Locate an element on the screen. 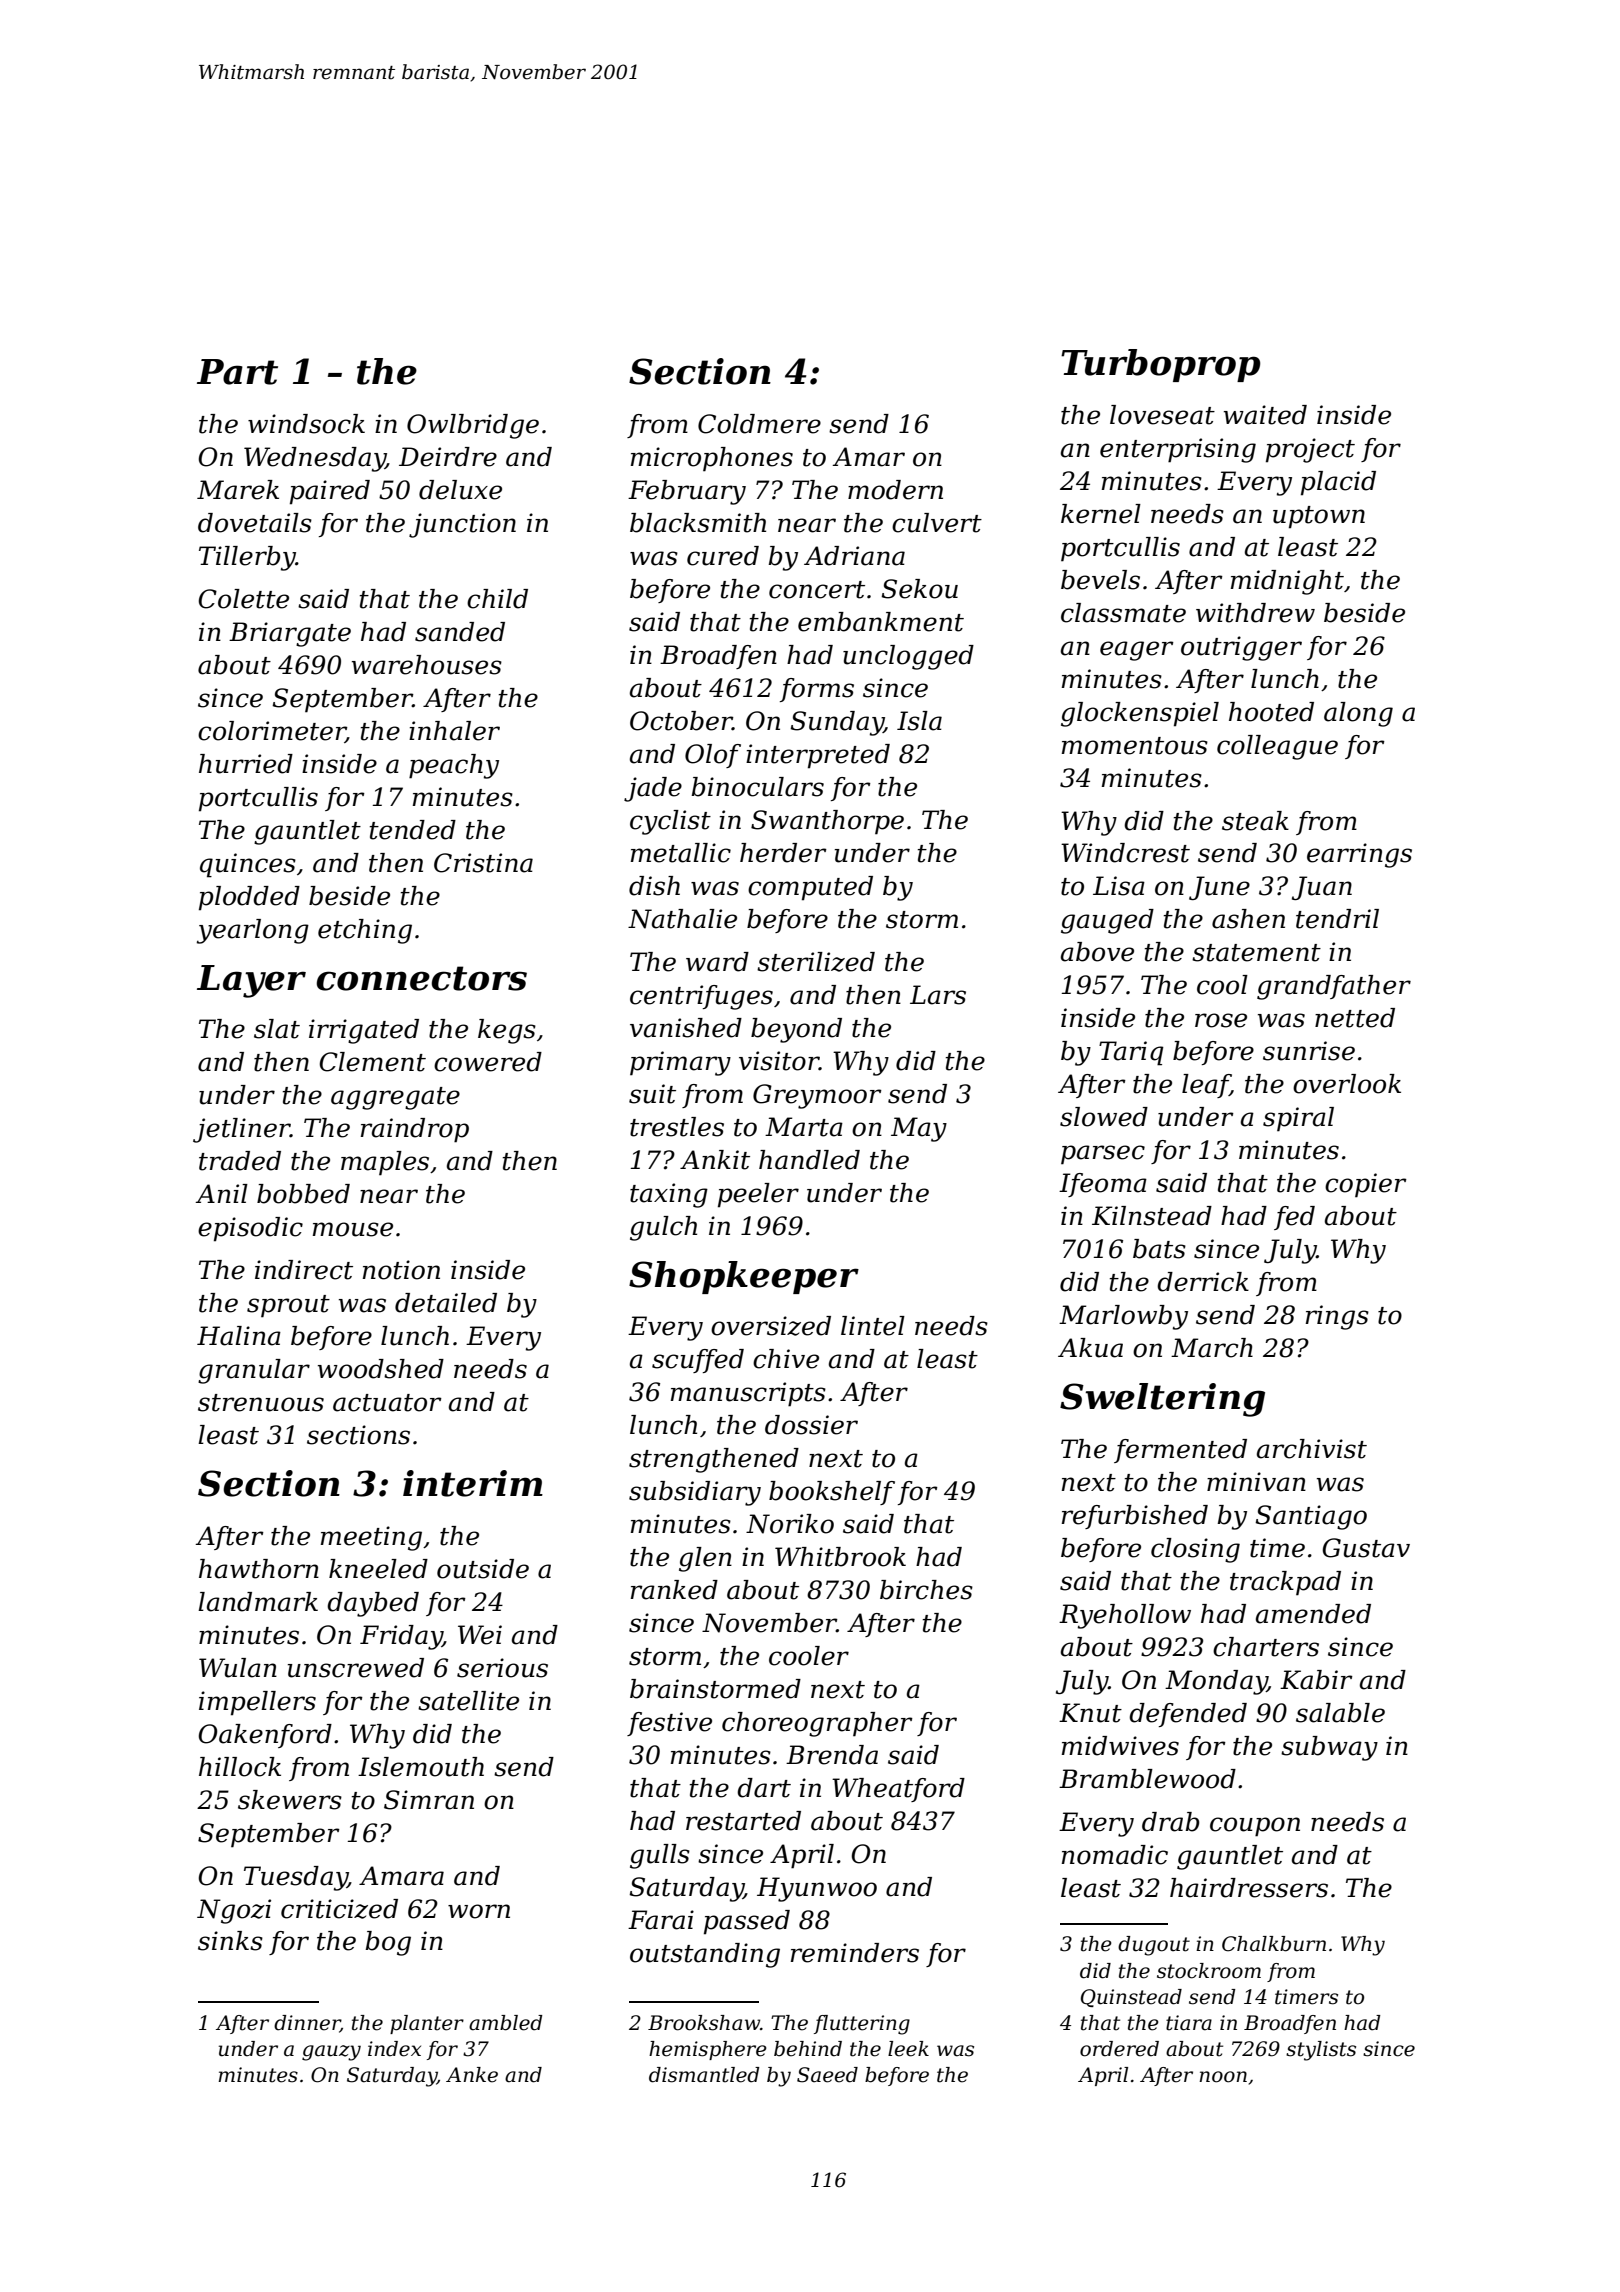 This screenshot has width=1620, height=2292. indirect is located at coordinates (304, 1270).
